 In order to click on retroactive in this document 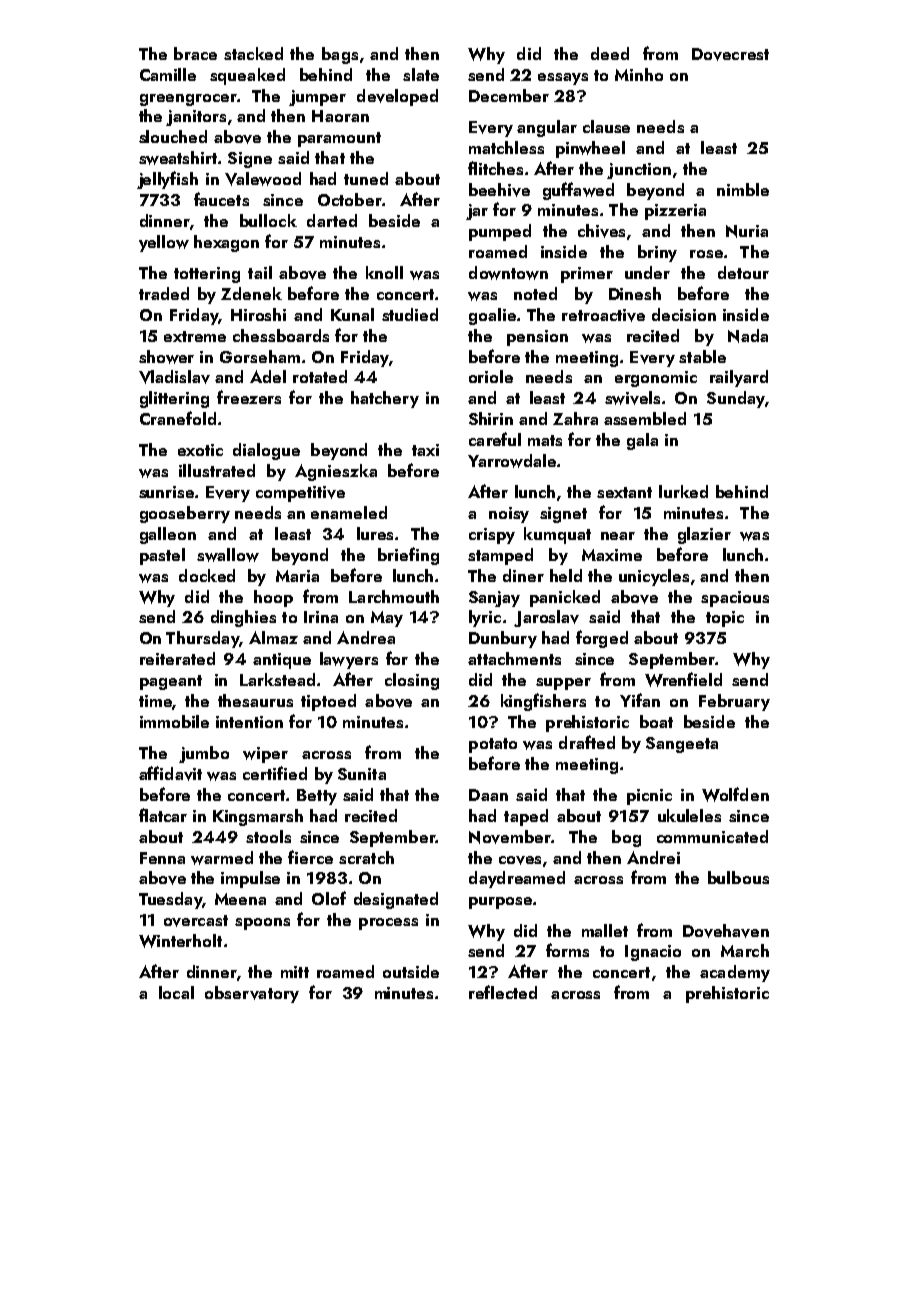, I will do `click(603, 315)`.
